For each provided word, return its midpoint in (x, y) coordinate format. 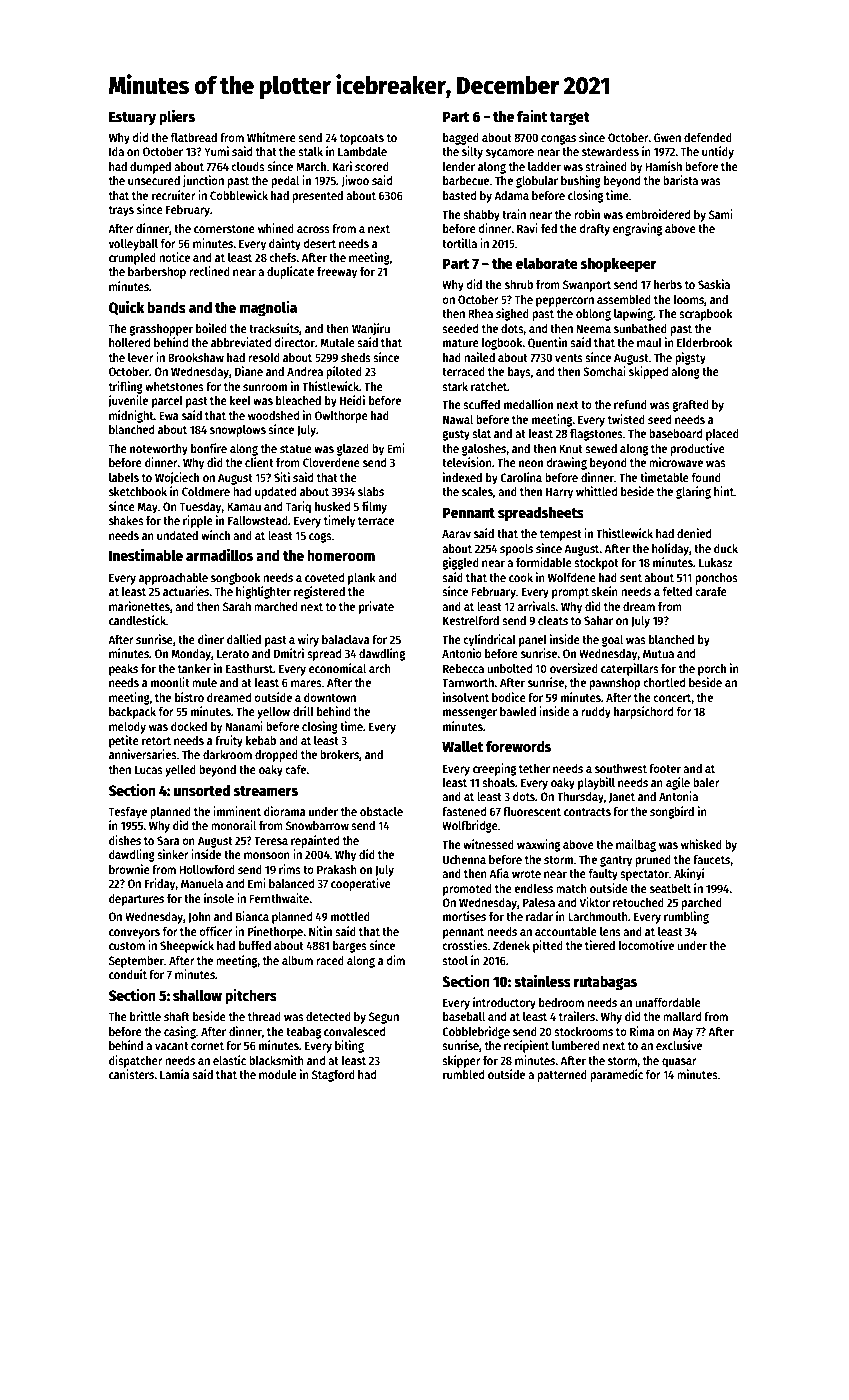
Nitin (320, 931)
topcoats (362, 139)
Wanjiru (371, 329)
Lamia (174, 1074)
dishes (125, 840)
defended (708, 137)
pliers (177, 118)
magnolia (268, 309)
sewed (601, 448)
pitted (548, 946)
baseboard (675, 433)
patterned (562, 1076)
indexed (462, 477)
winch (215, 535)
